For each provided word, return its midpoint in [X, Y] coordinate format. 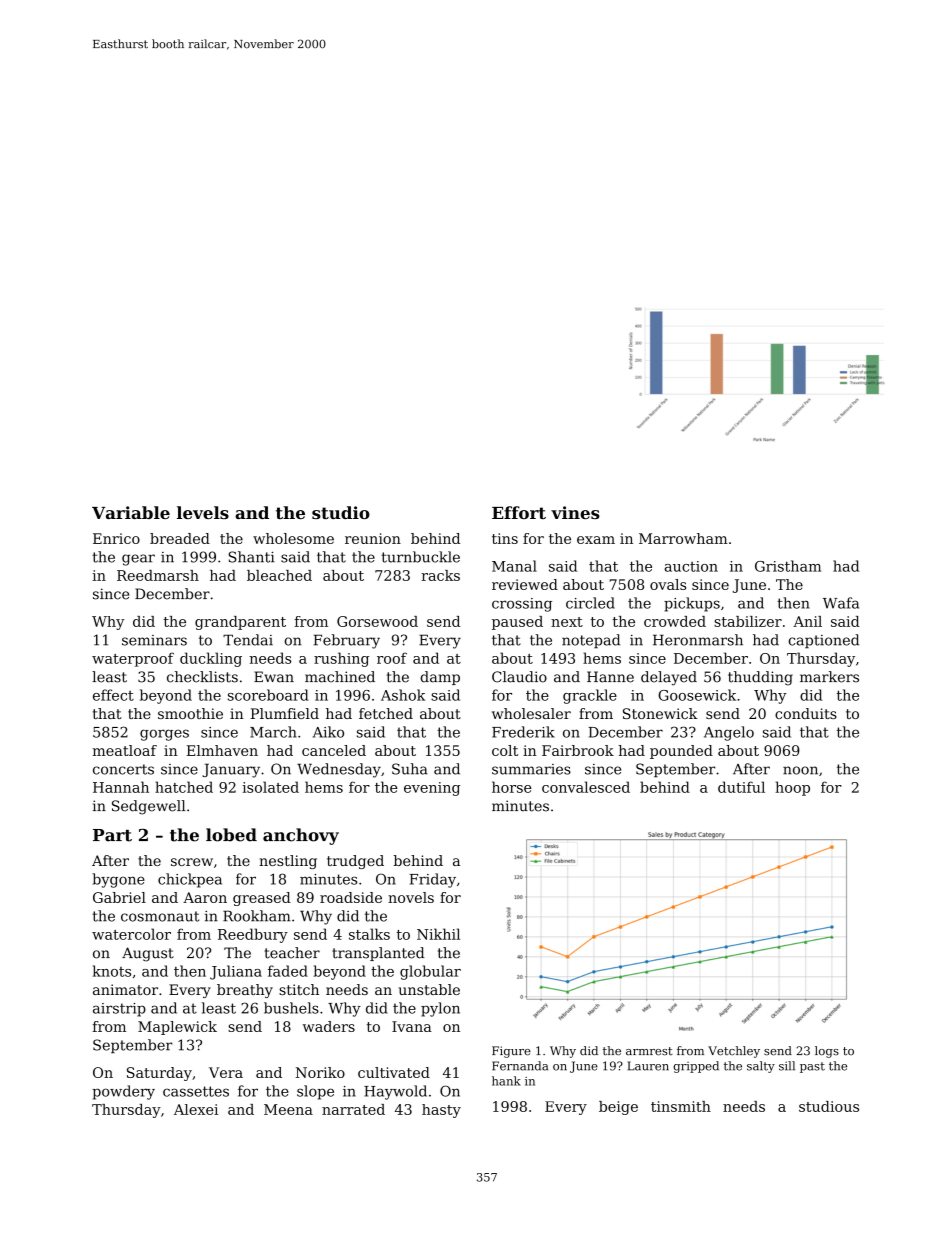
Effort [519, 512]
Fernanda [520, 1066]
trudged [355, 862]
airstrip [119, 1010]
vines [575, 512]
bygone [118, 880]
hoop [792, 788]
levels [203, 512]
